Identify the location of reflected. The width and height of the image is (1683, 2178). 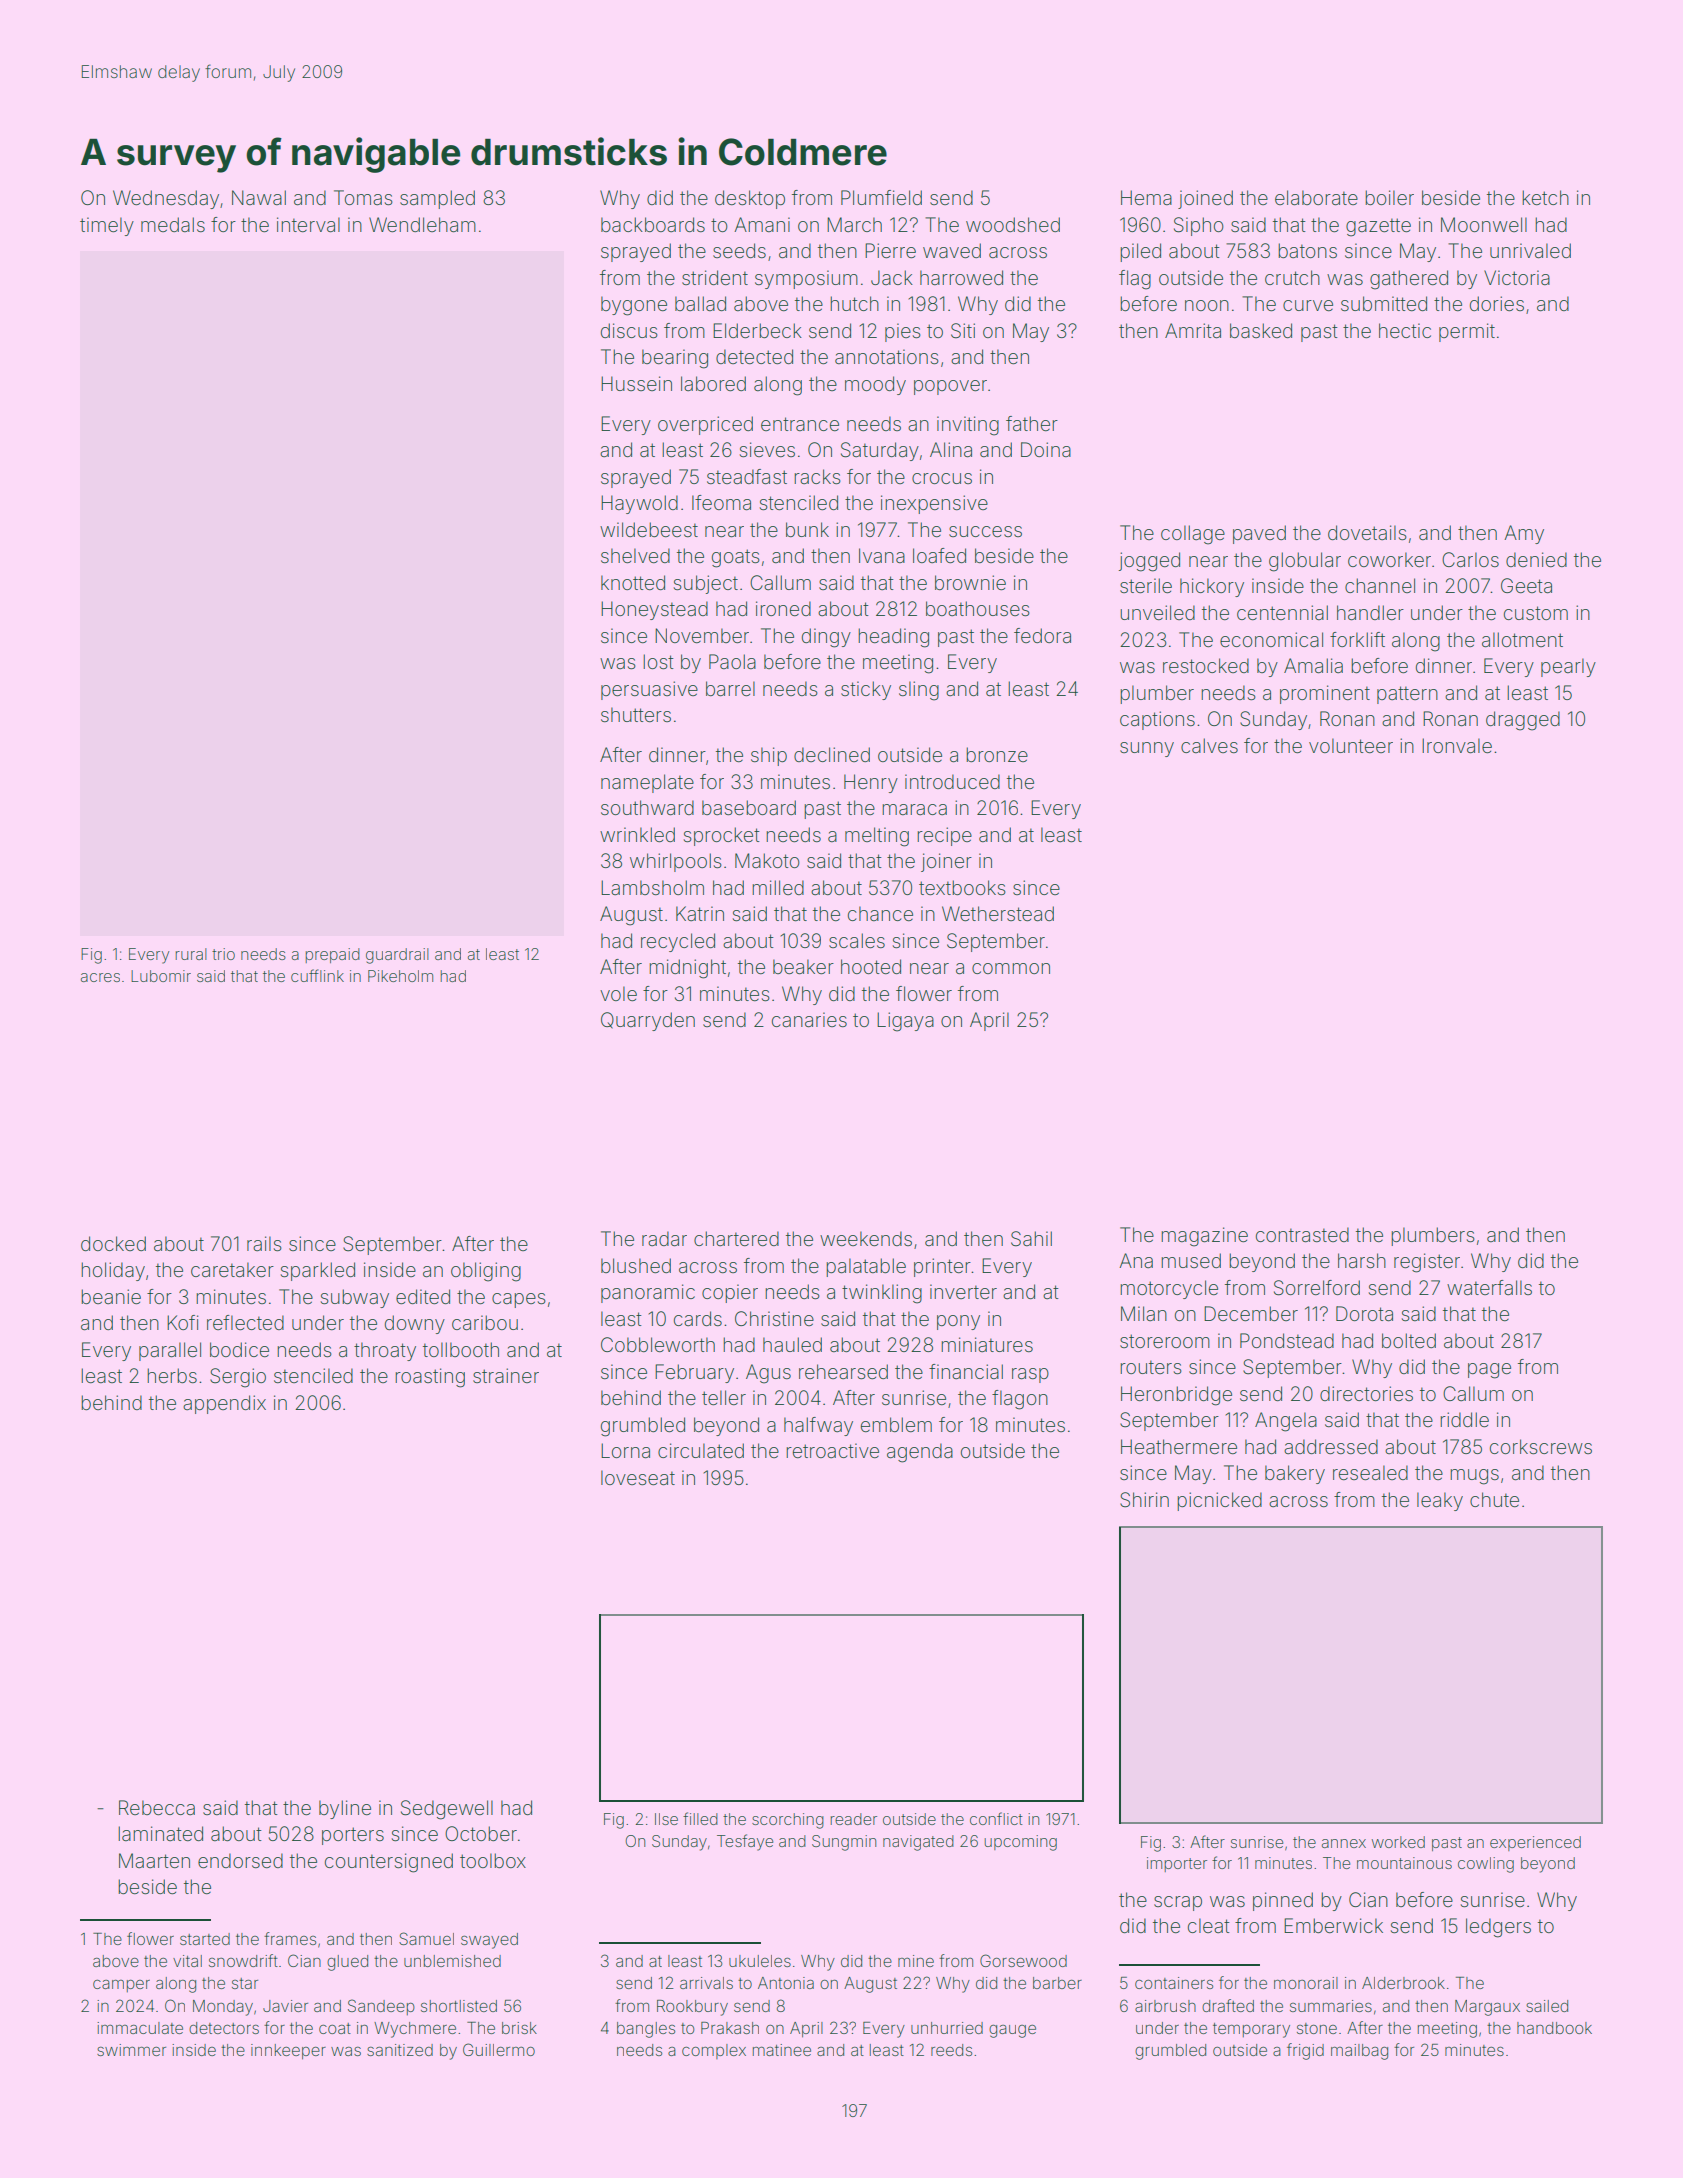
(245, 1322).
